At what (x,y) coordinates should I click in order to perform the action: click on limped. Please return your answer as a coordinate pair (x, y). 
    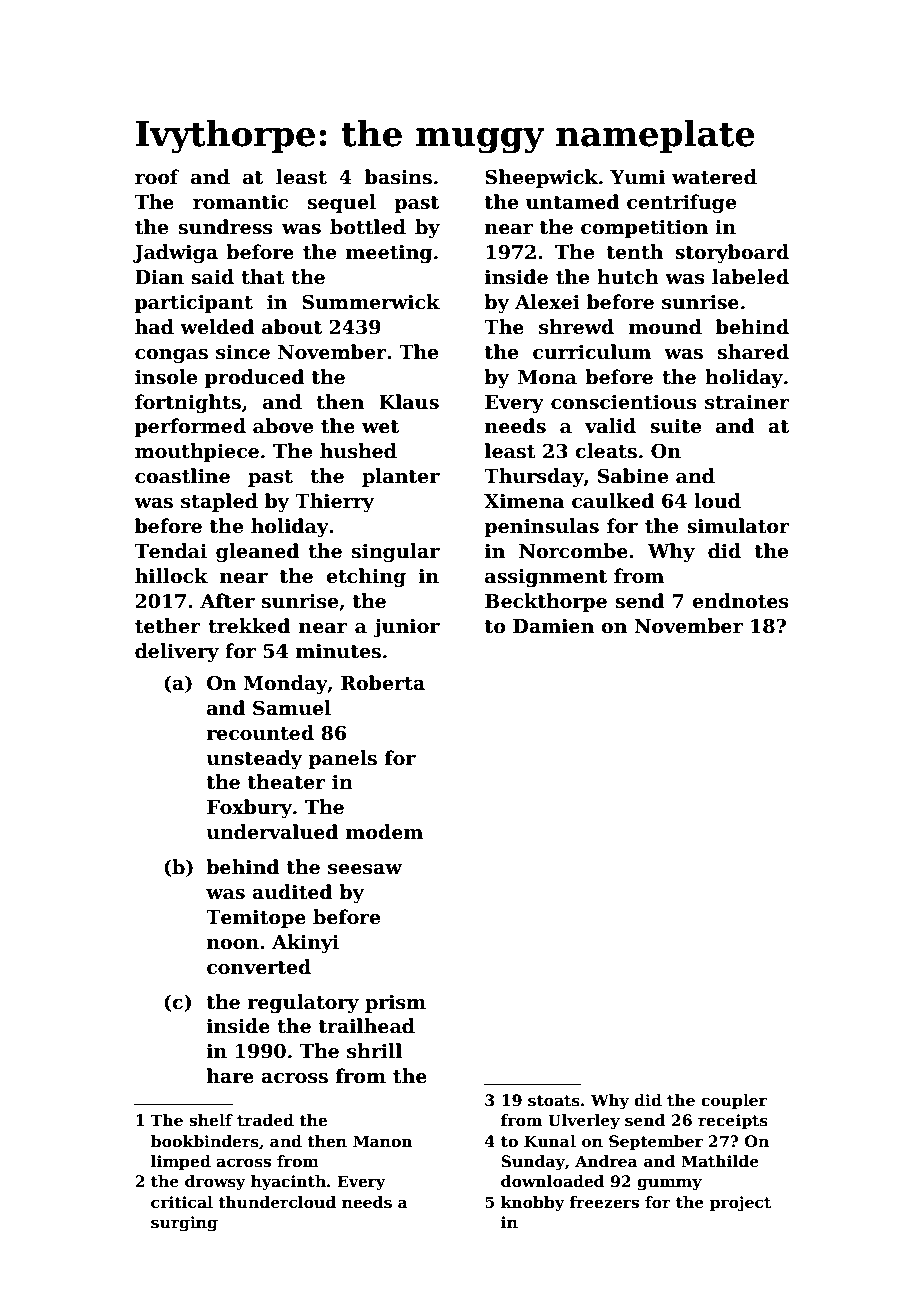
    Looking at the image, I should click on (181, 1162).
